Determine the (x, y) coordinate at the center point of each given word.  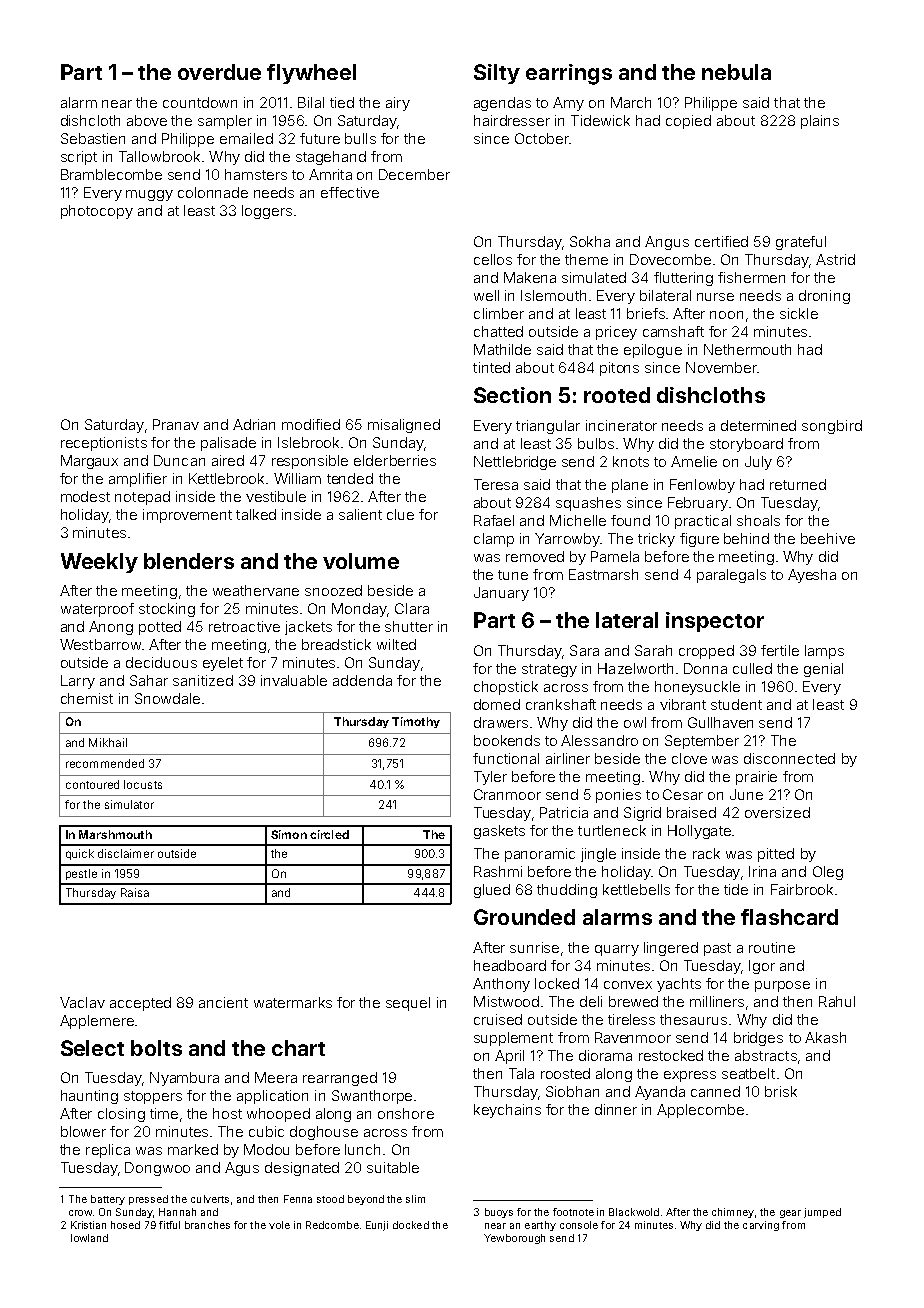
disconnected (789, 758)
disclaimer (126, 853)
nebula (736, 72)
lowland (89, 1238)
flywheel (311, 74)
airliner (568, 758)
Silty (497, 74)
